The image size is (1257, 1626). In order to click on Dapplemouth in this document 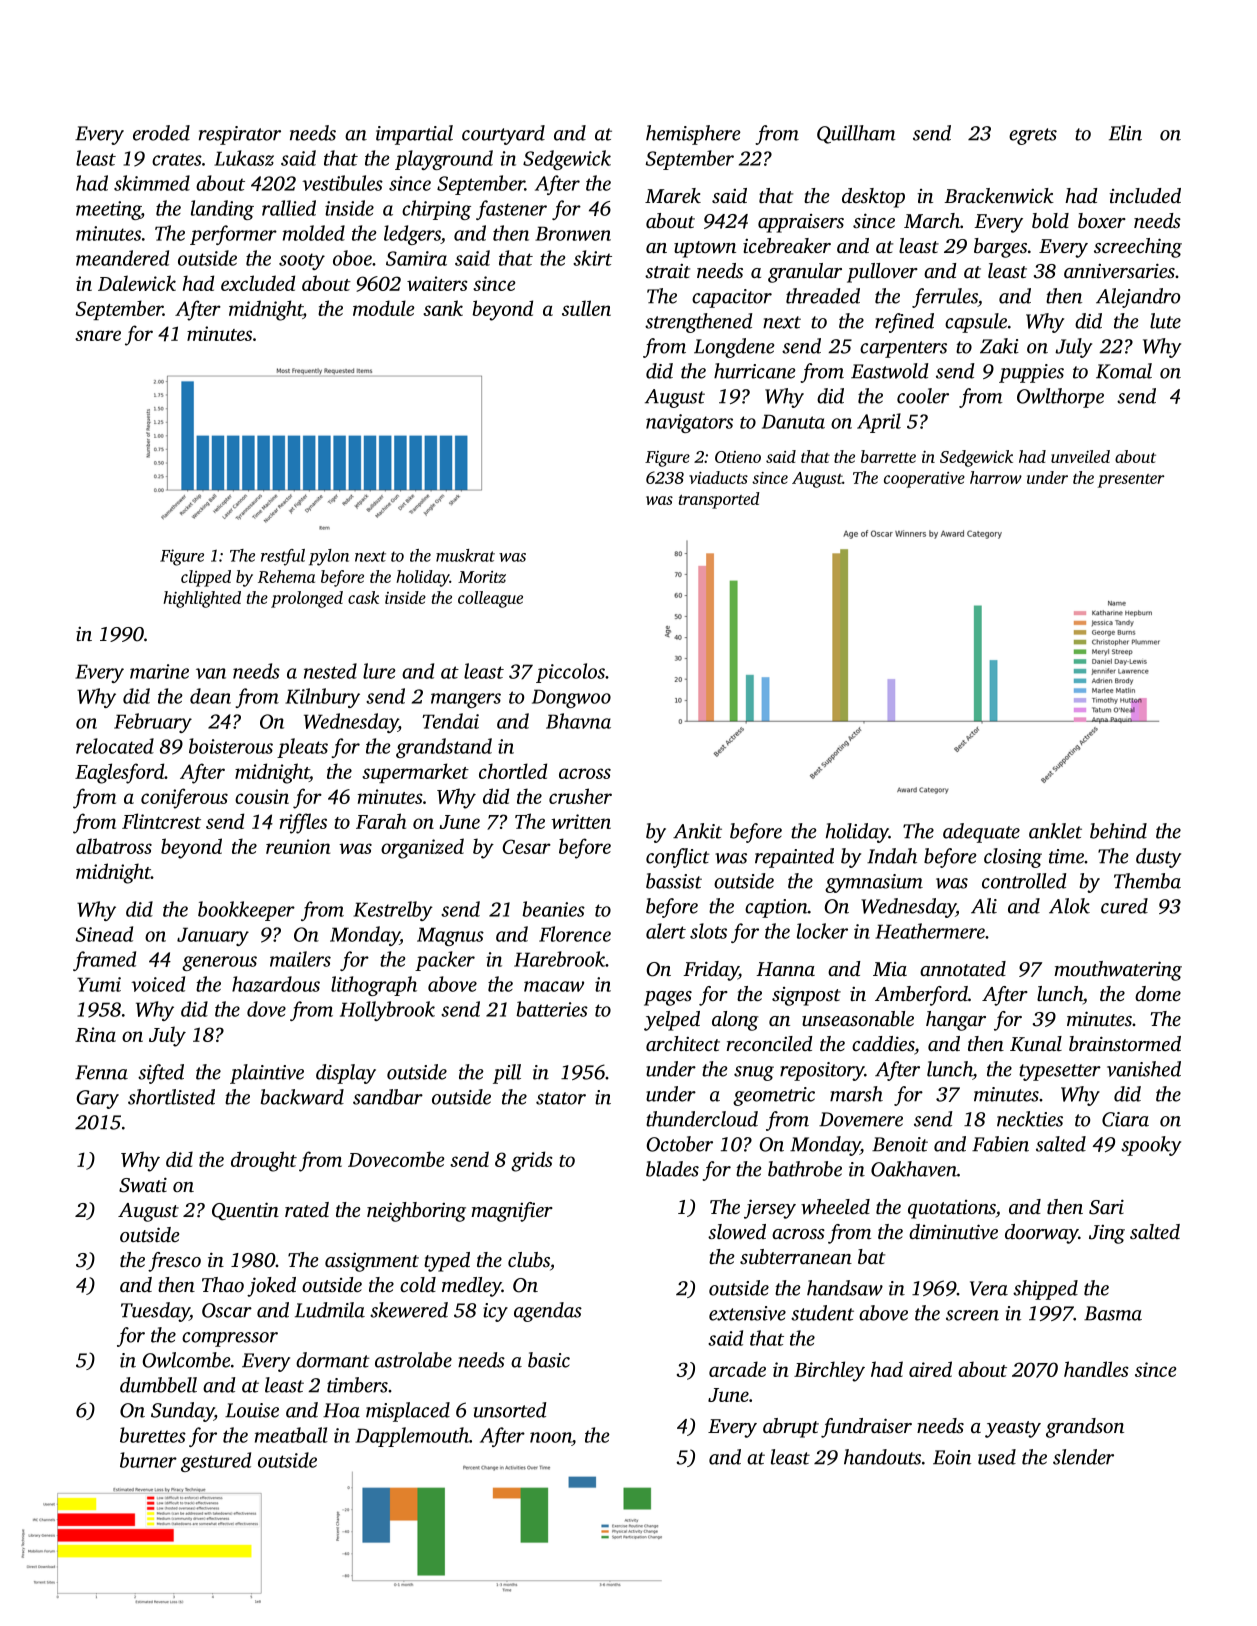, I will do `click(412, 1437)`.
